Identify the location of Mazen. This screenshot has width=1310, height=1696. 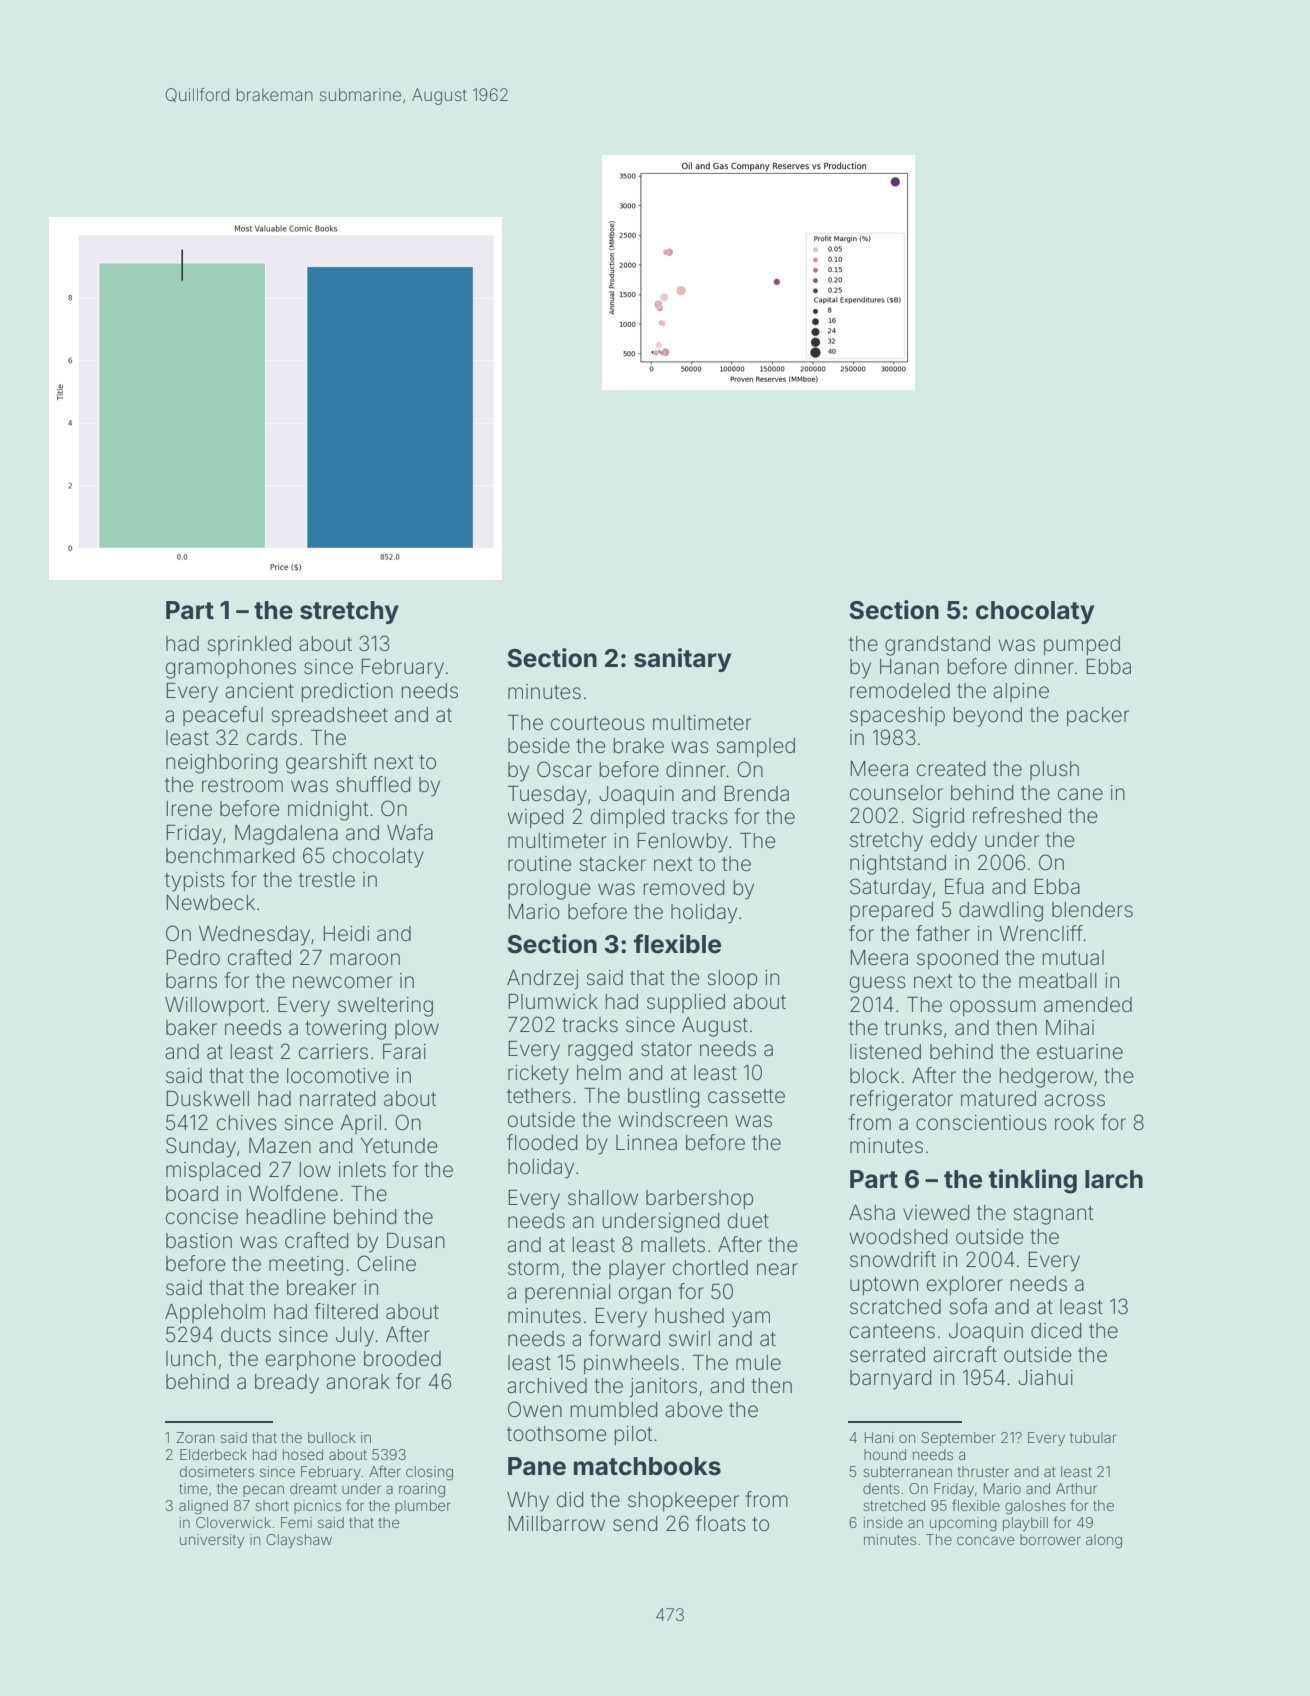
(280, 1146).
